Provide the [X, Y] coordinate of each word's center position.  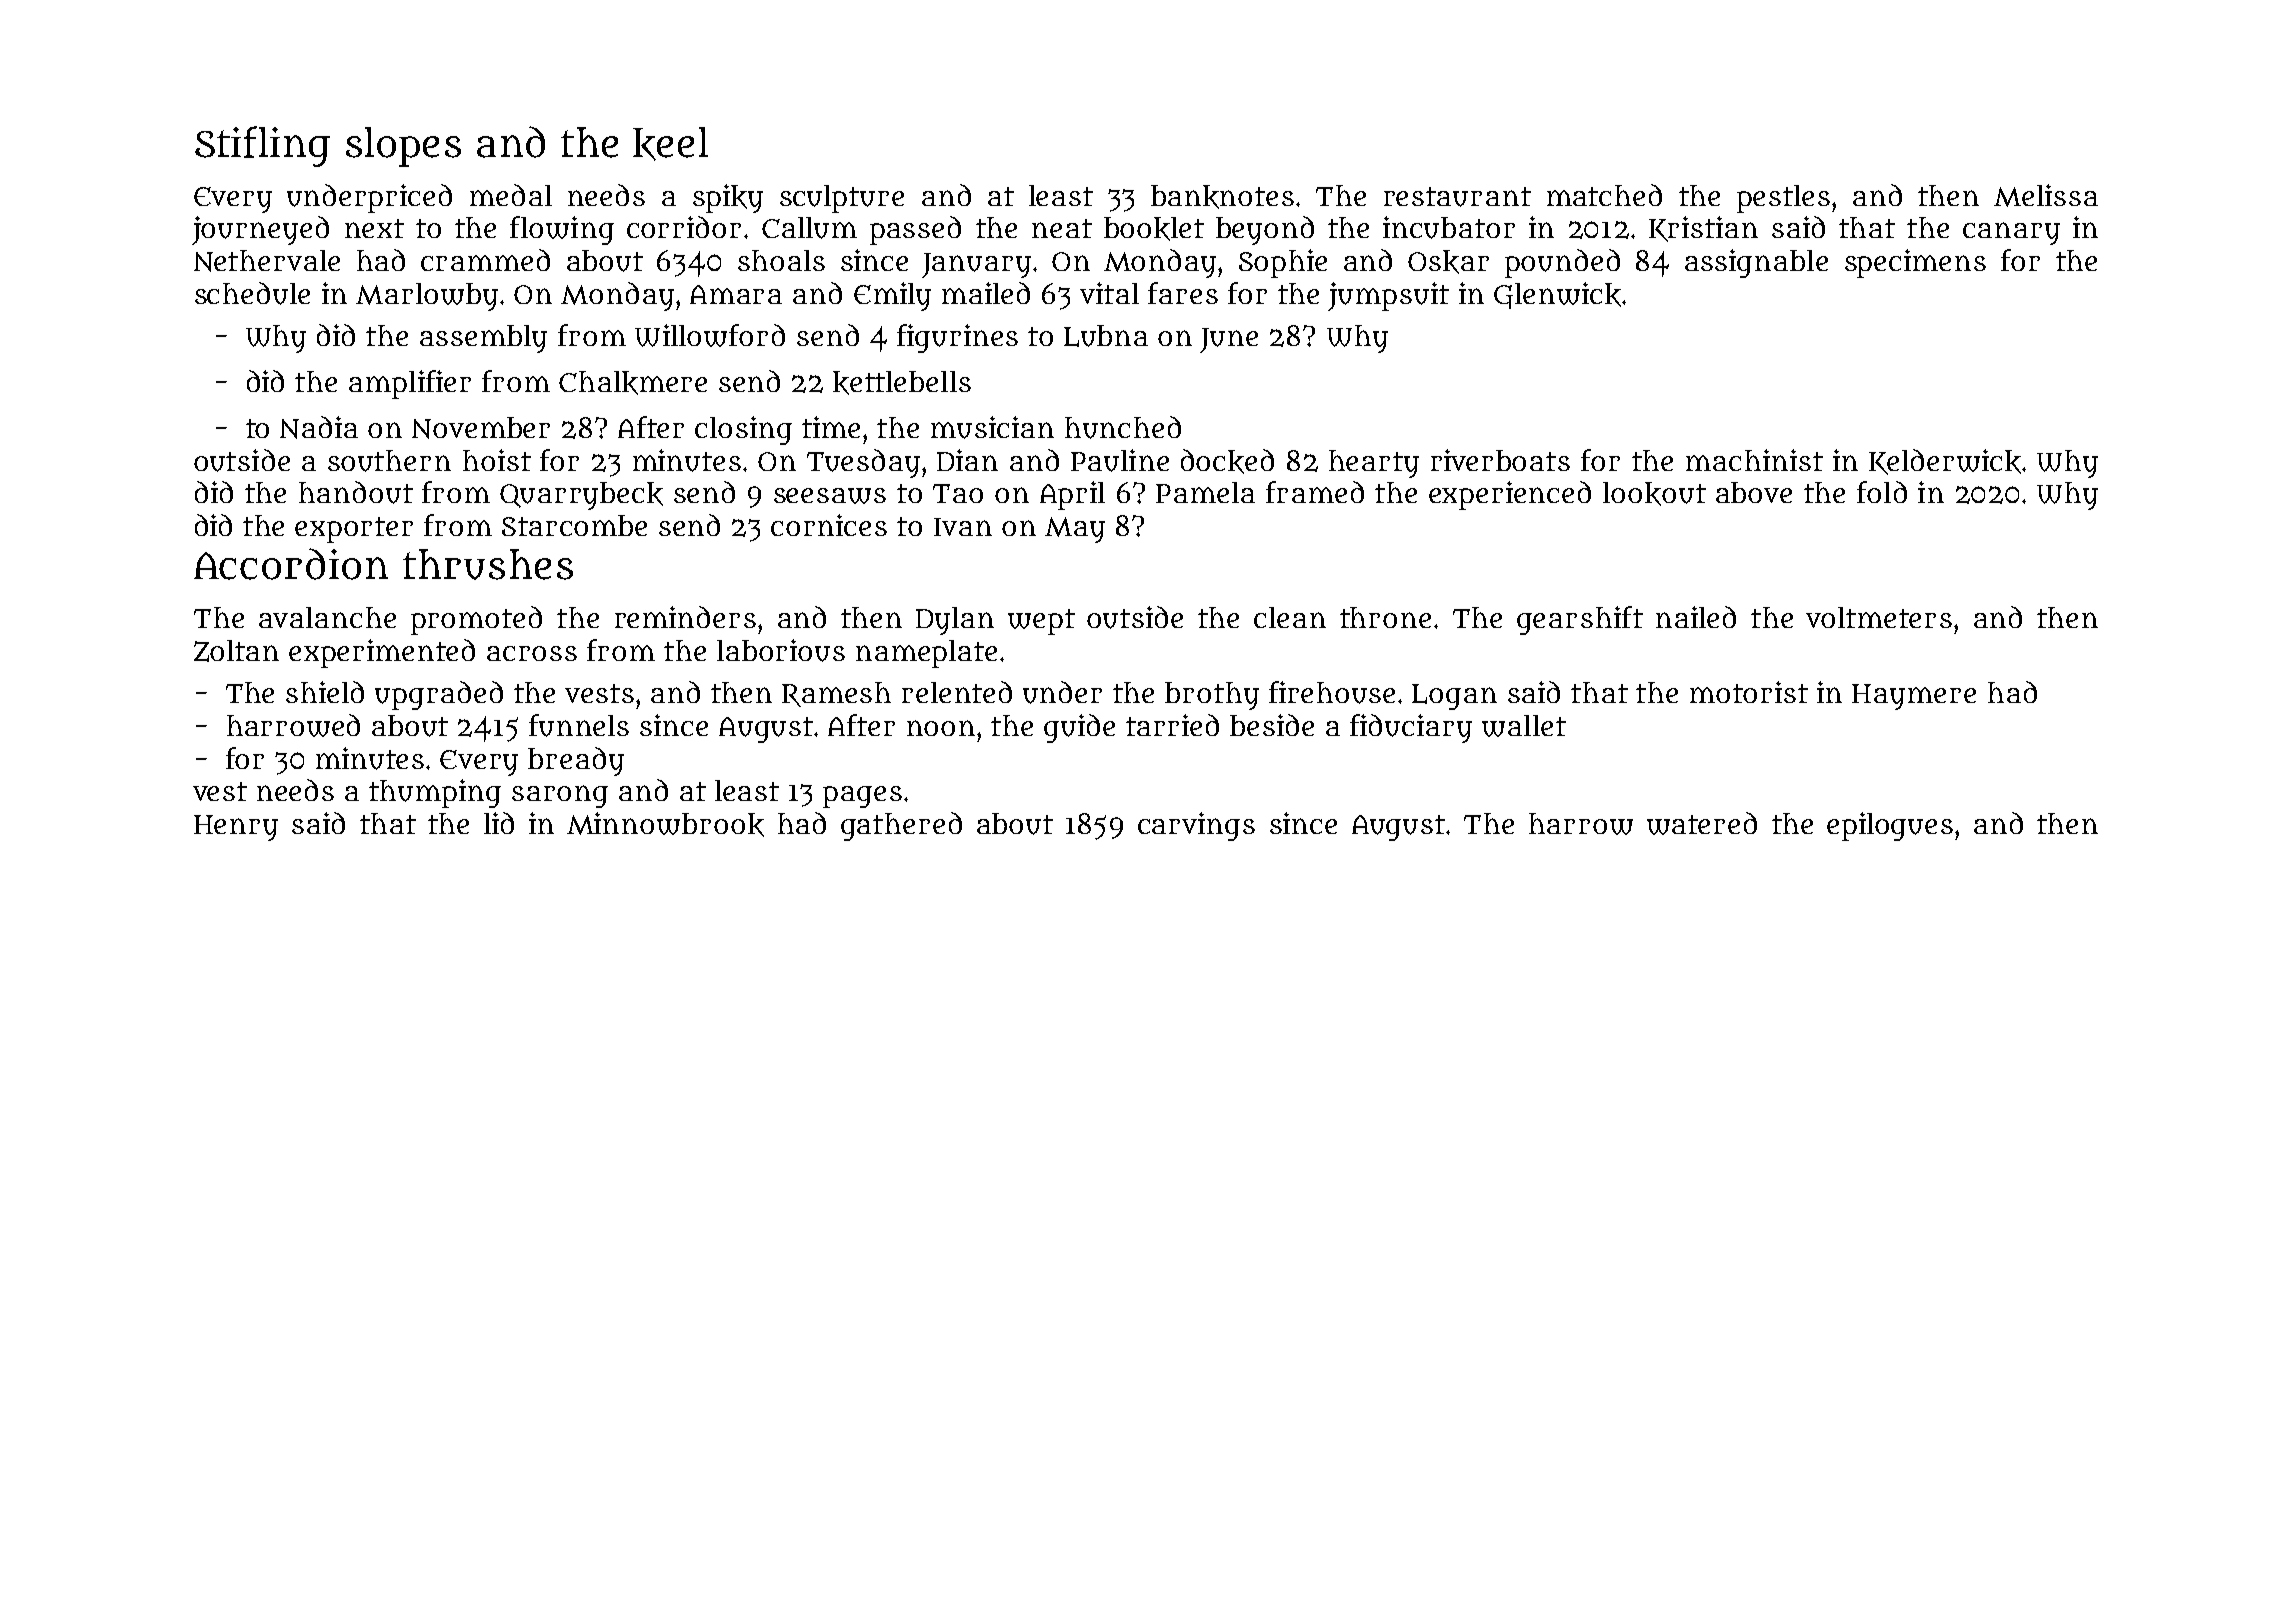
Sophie [1283, 263]
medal [511, 195]
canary [2011, 233]
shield [325, 692]
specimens [1915, 263]
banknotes [1222, 197]
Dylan [955, 621]
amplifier [410, 384]
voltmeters [1879, 617]
